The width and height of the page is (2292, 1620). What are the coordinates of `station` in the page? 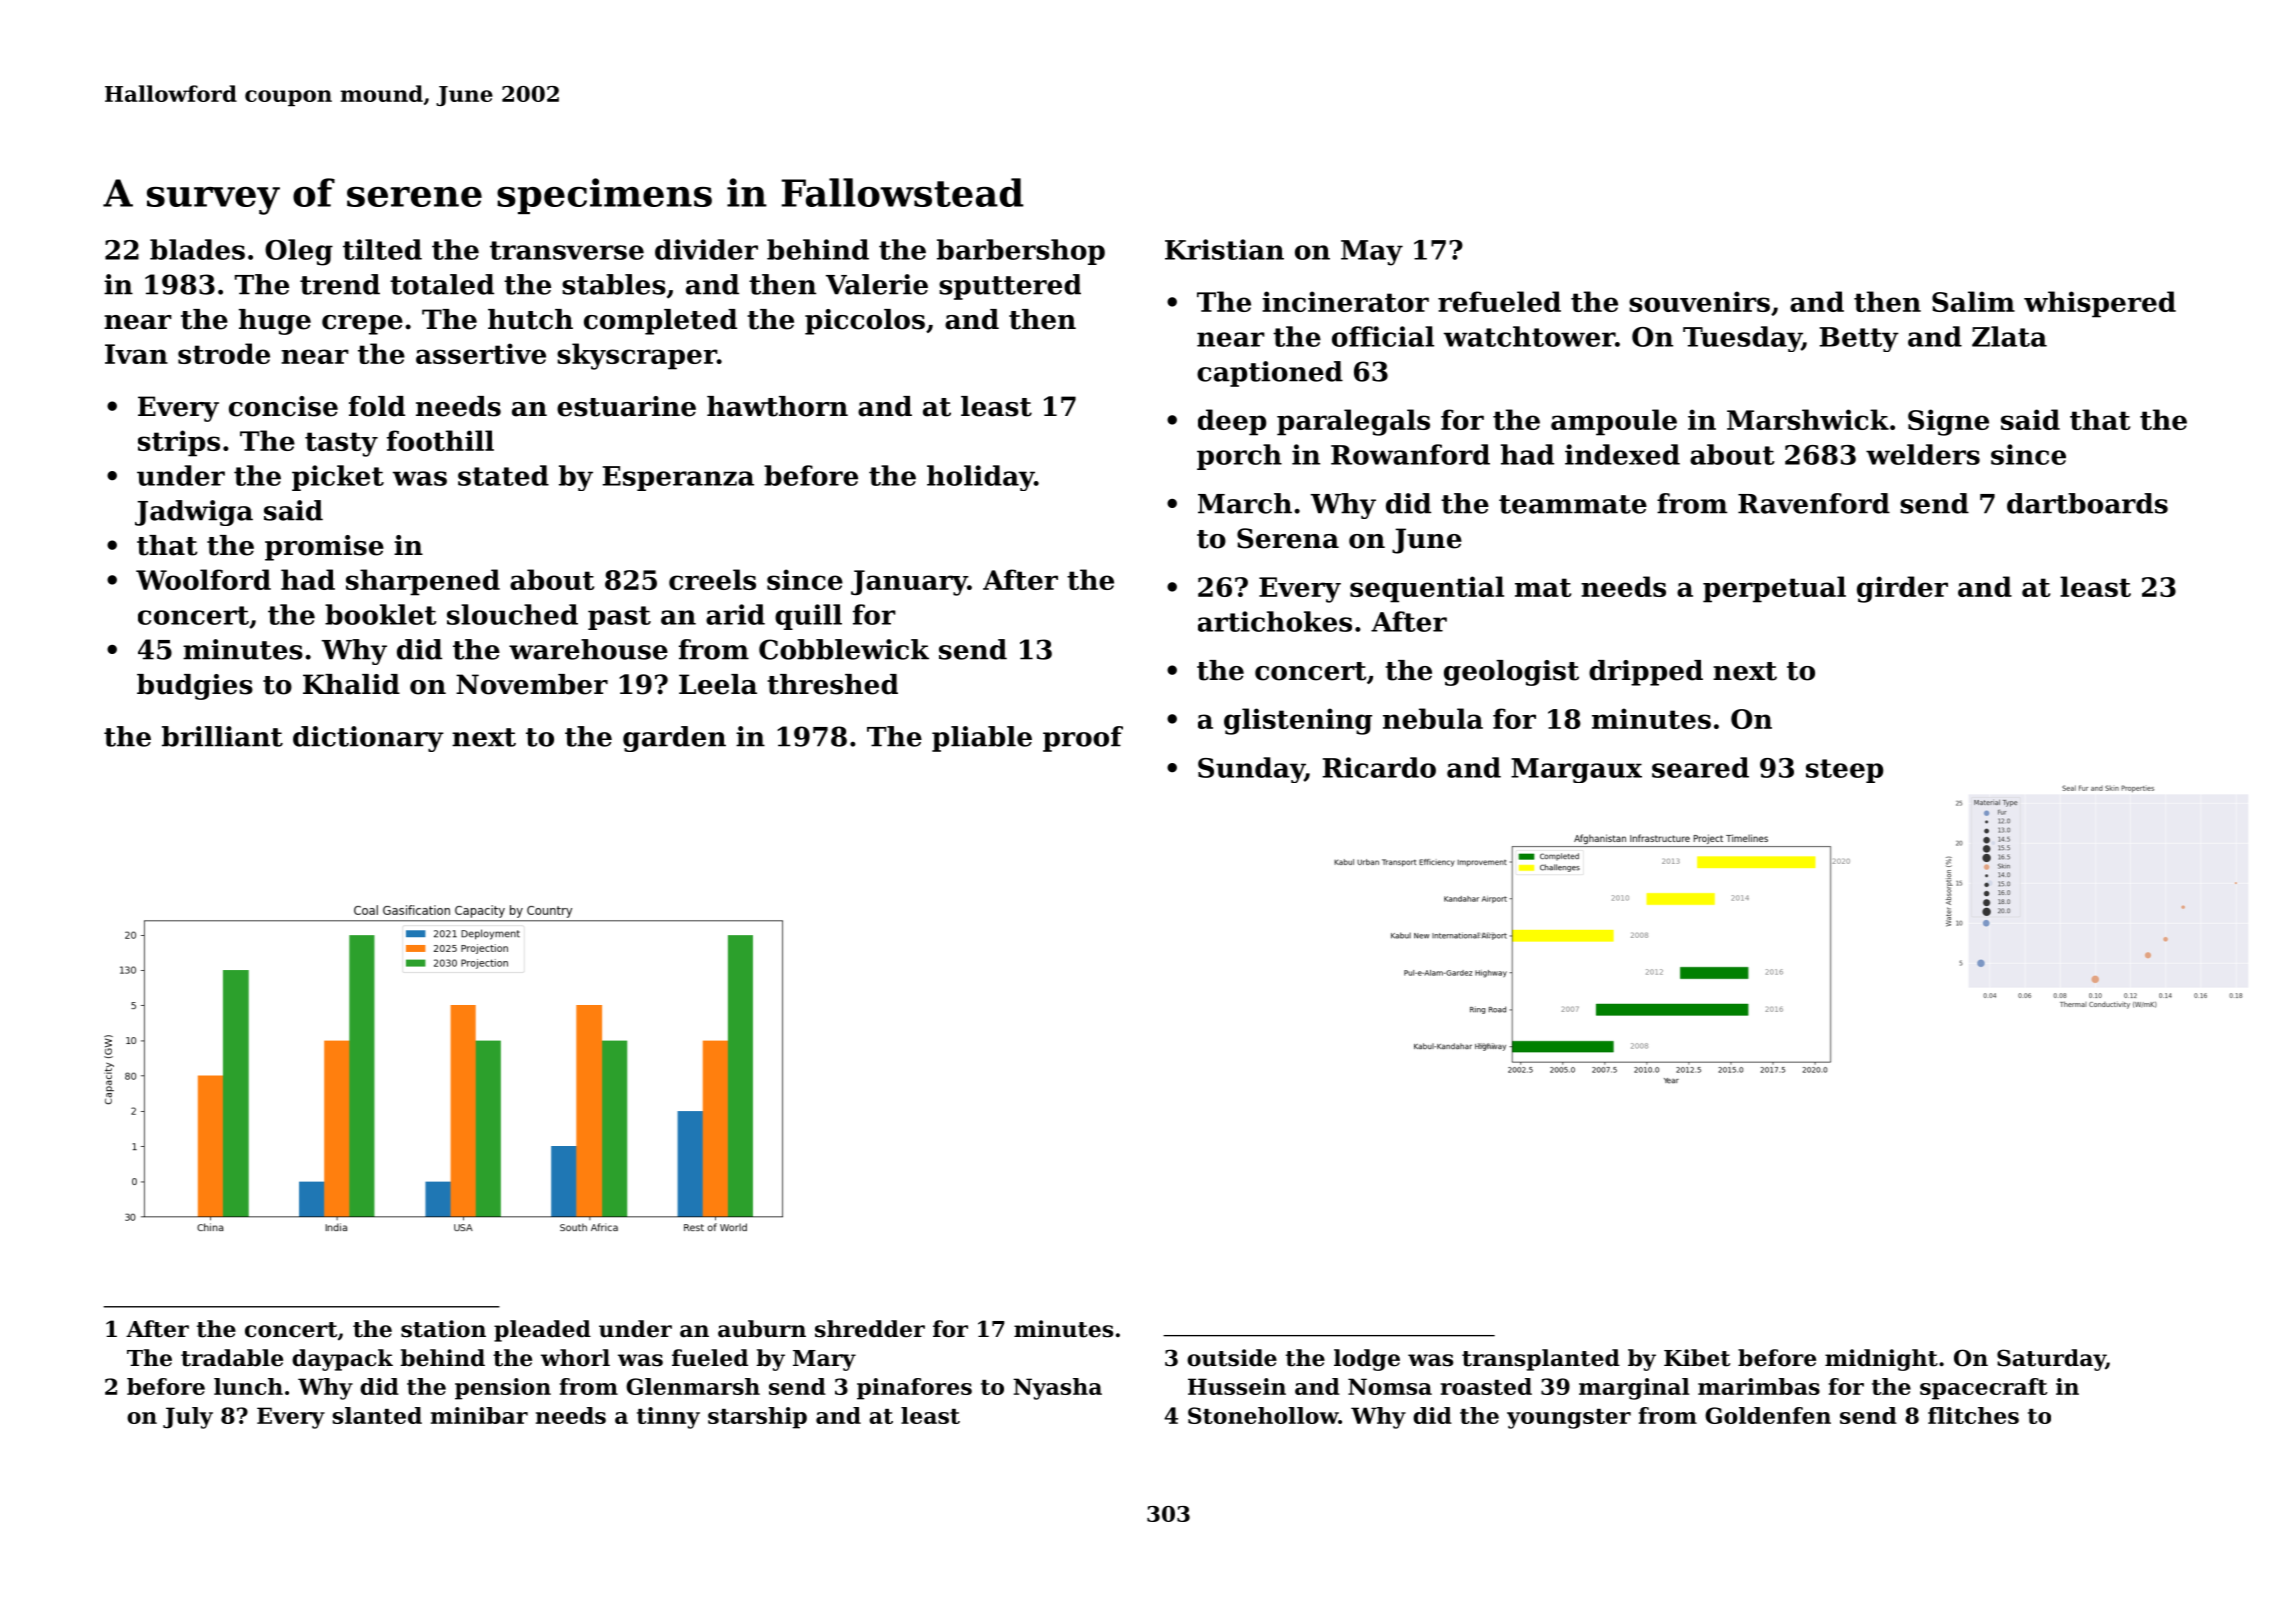 It's located at (443, 1329).
